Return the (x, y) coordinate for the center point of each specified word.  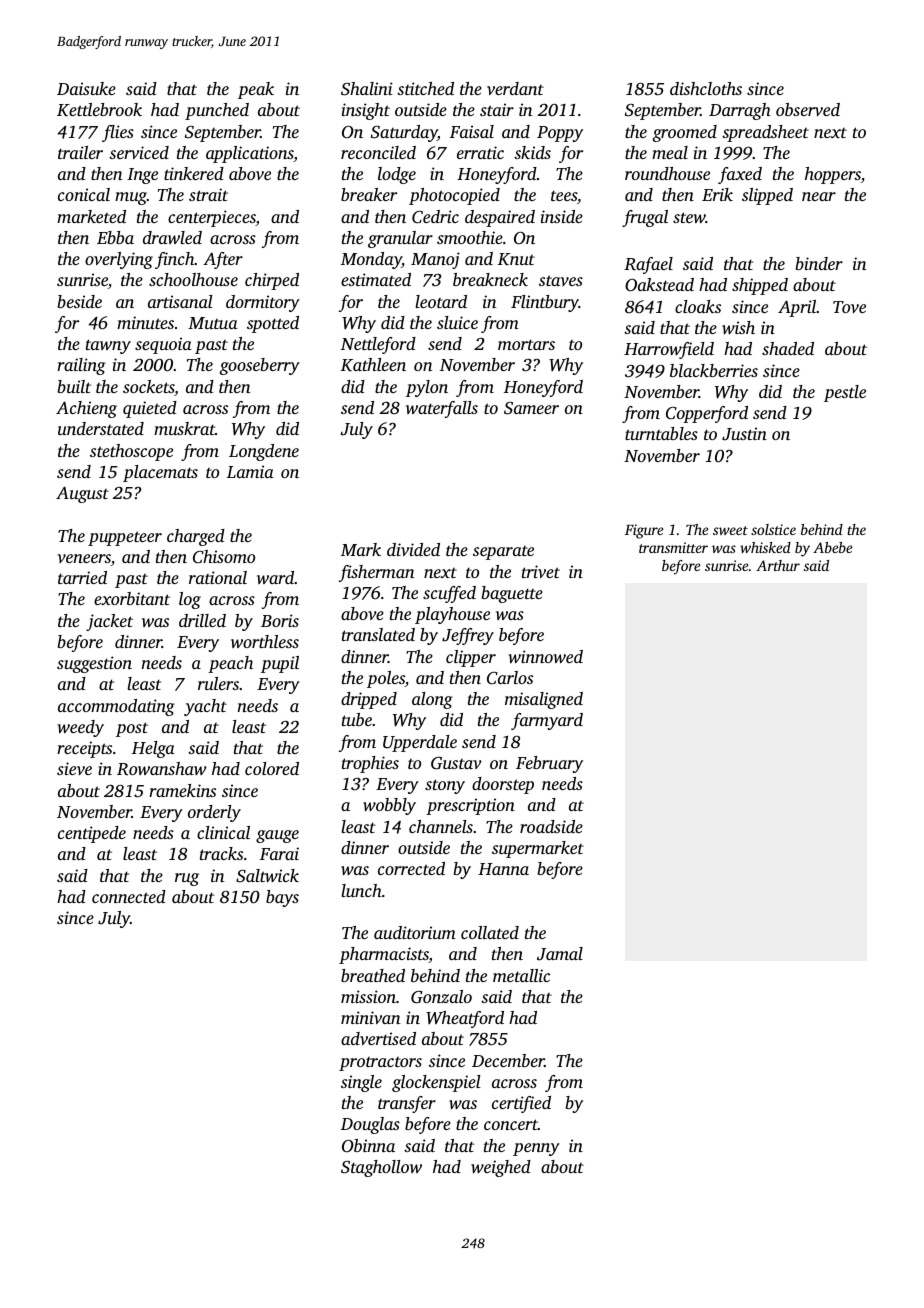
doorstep (503, 785)
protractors (380, 1064)
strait (208, 194)
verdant (515, 88)
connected (129, 896)
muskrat (184, 428)
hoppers (833, 175)
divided (413, 549)
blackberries (714, 370)
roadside (551, 826)
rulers (218, 683)
